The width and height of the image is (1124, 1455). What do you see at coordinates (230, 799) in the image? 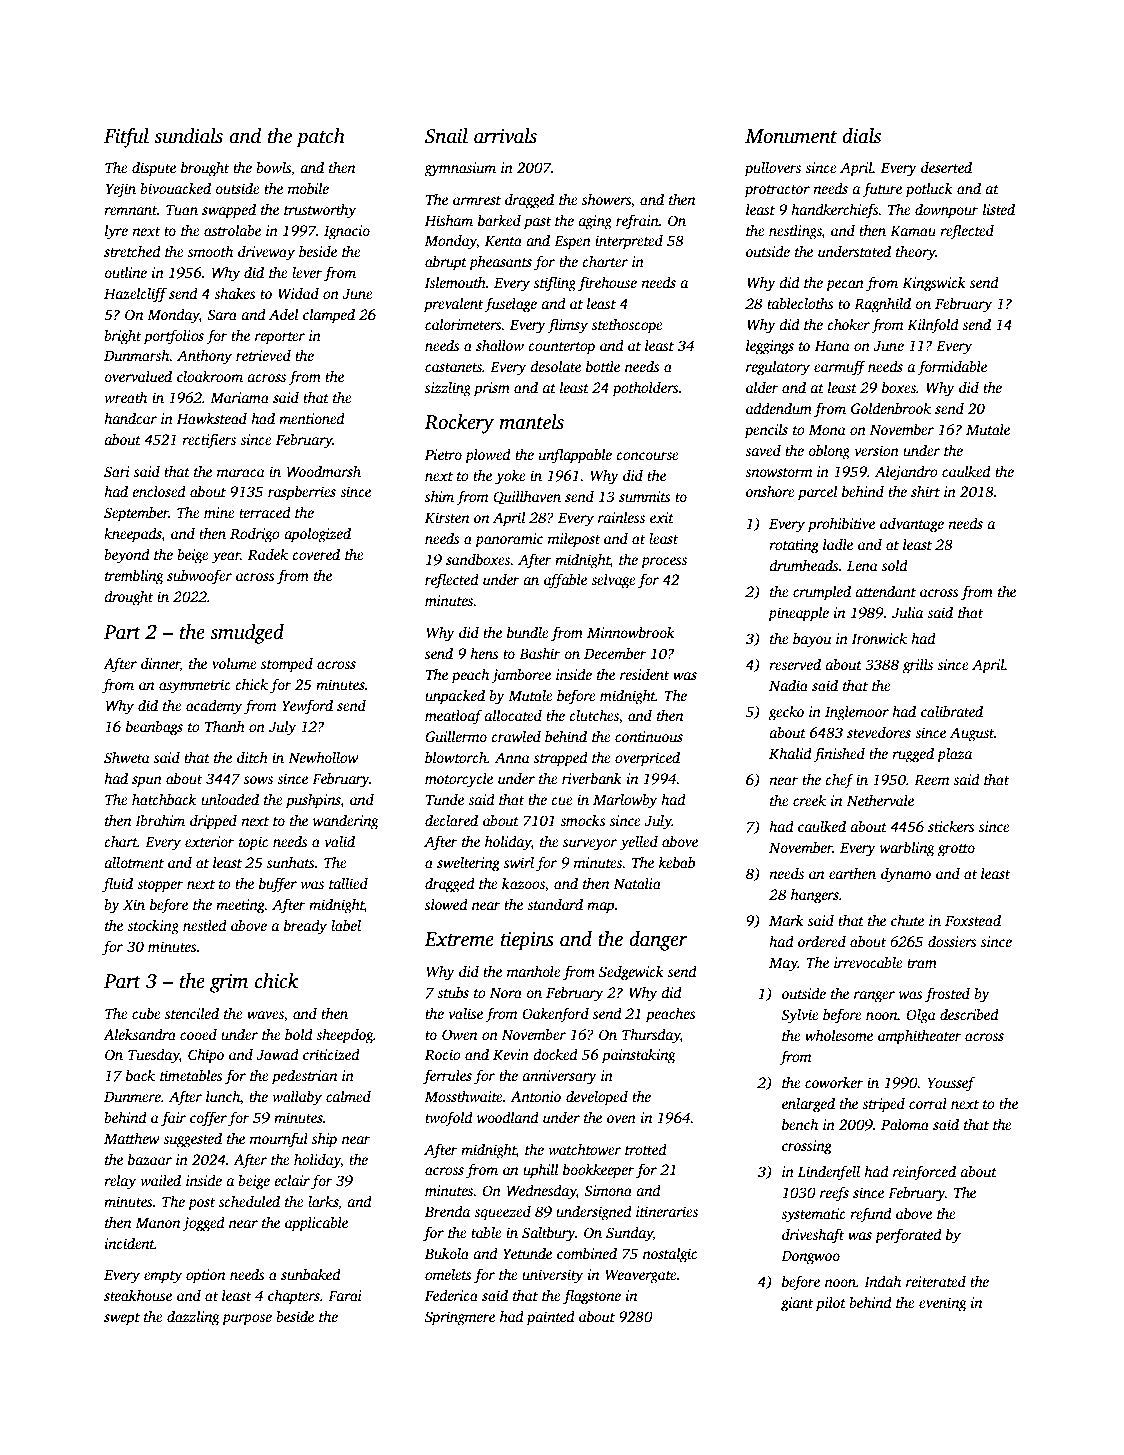
I see `unloaded` at bounding box center [230, 799].
